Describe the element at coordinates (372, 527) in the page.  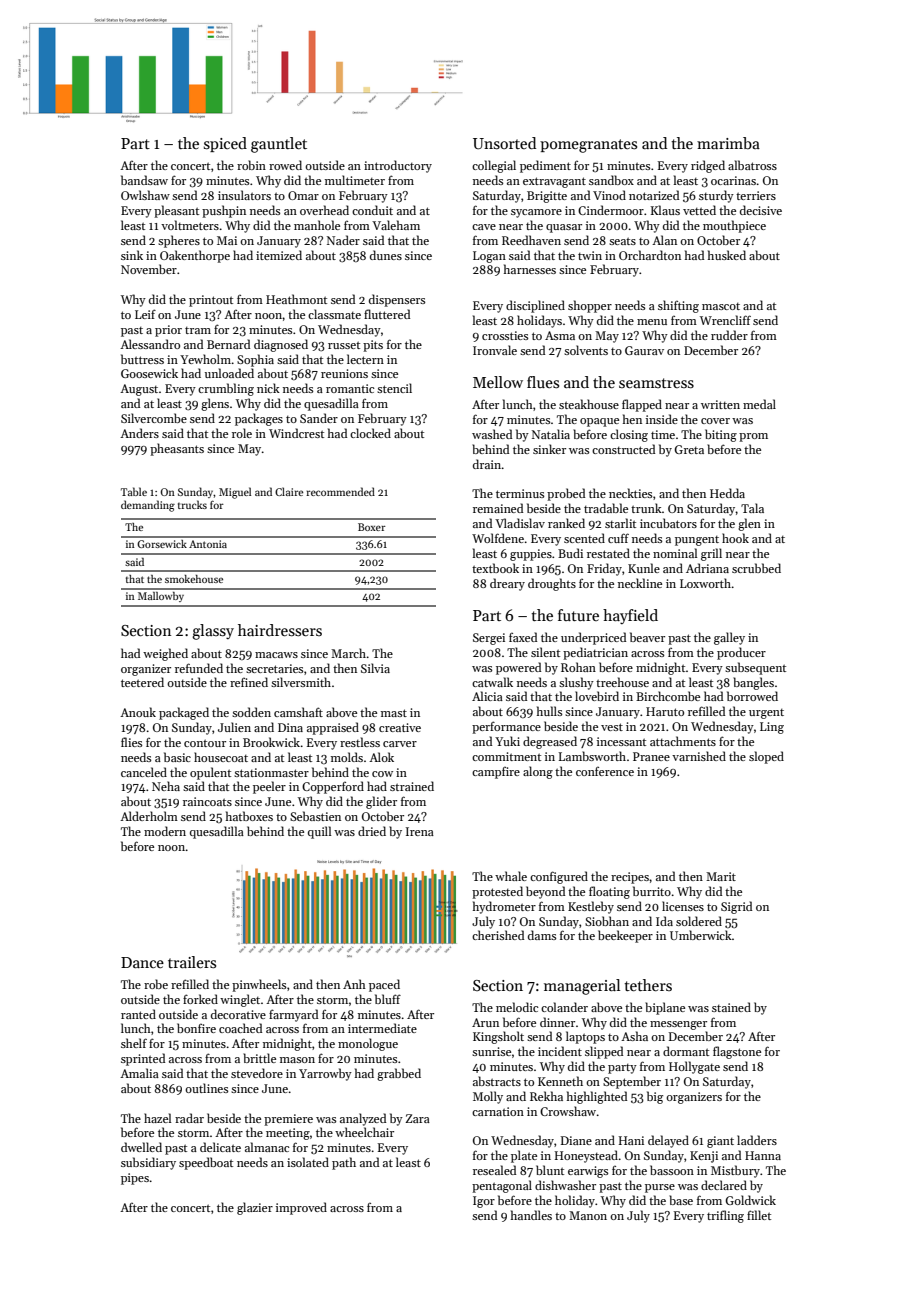
I see `Boxer` at that location.
